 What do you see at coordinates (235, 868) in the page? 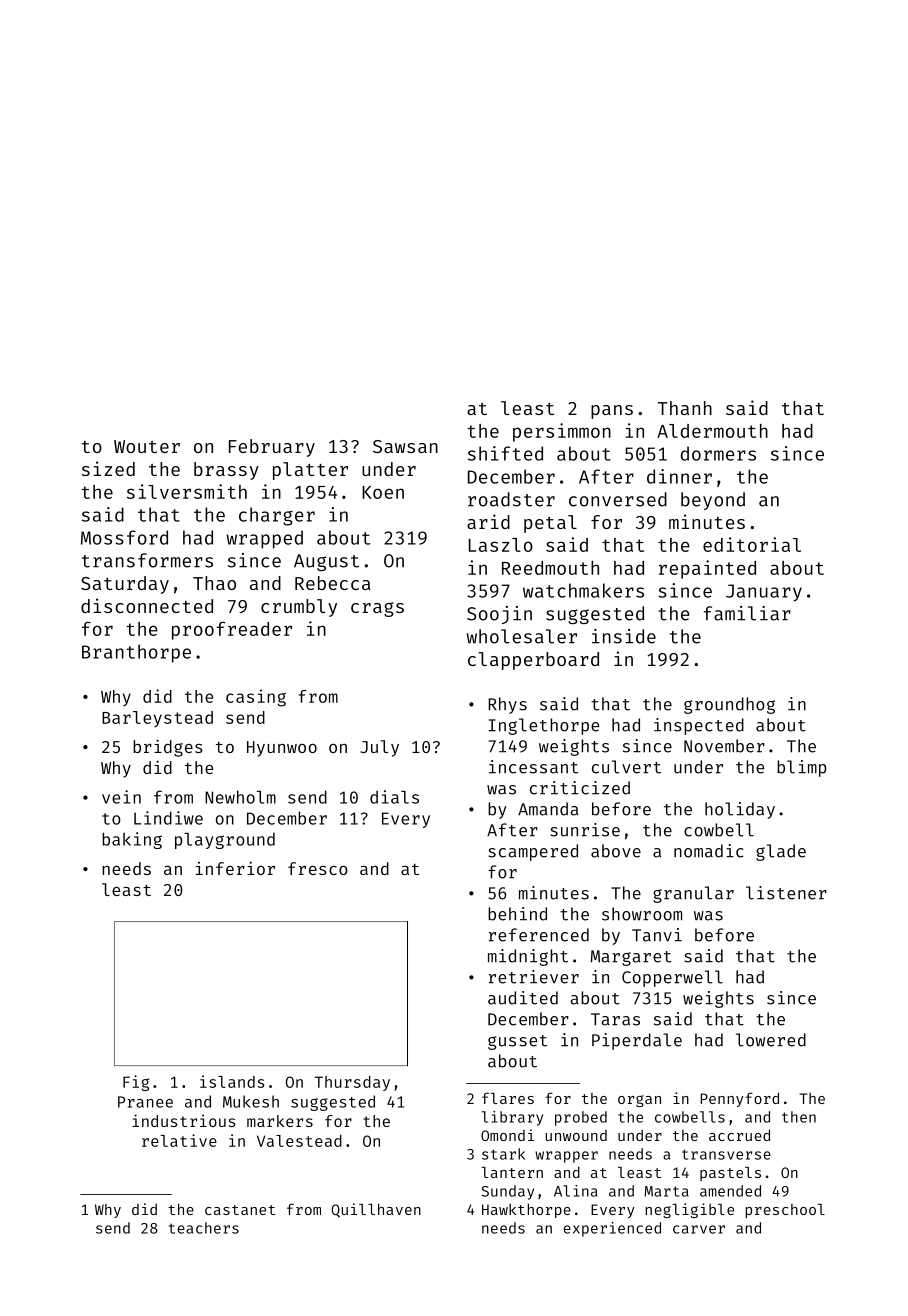
I see `inferior` at bounding box center [235, 868].
